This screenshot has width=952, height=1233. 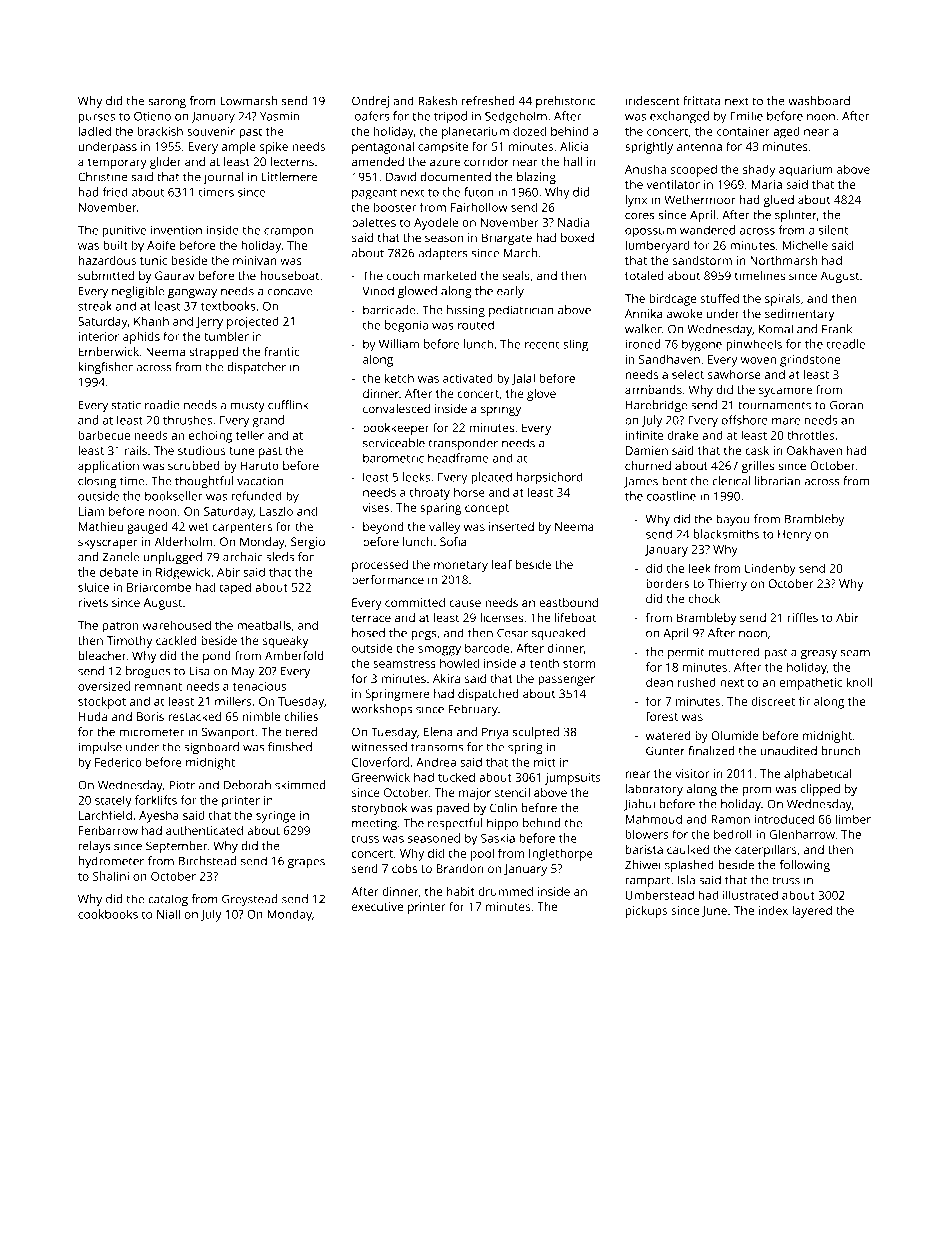 What do you see at coordinates (488, 101) in the screenshot?
I see `refreshed` at bounding box center [488, 101].
